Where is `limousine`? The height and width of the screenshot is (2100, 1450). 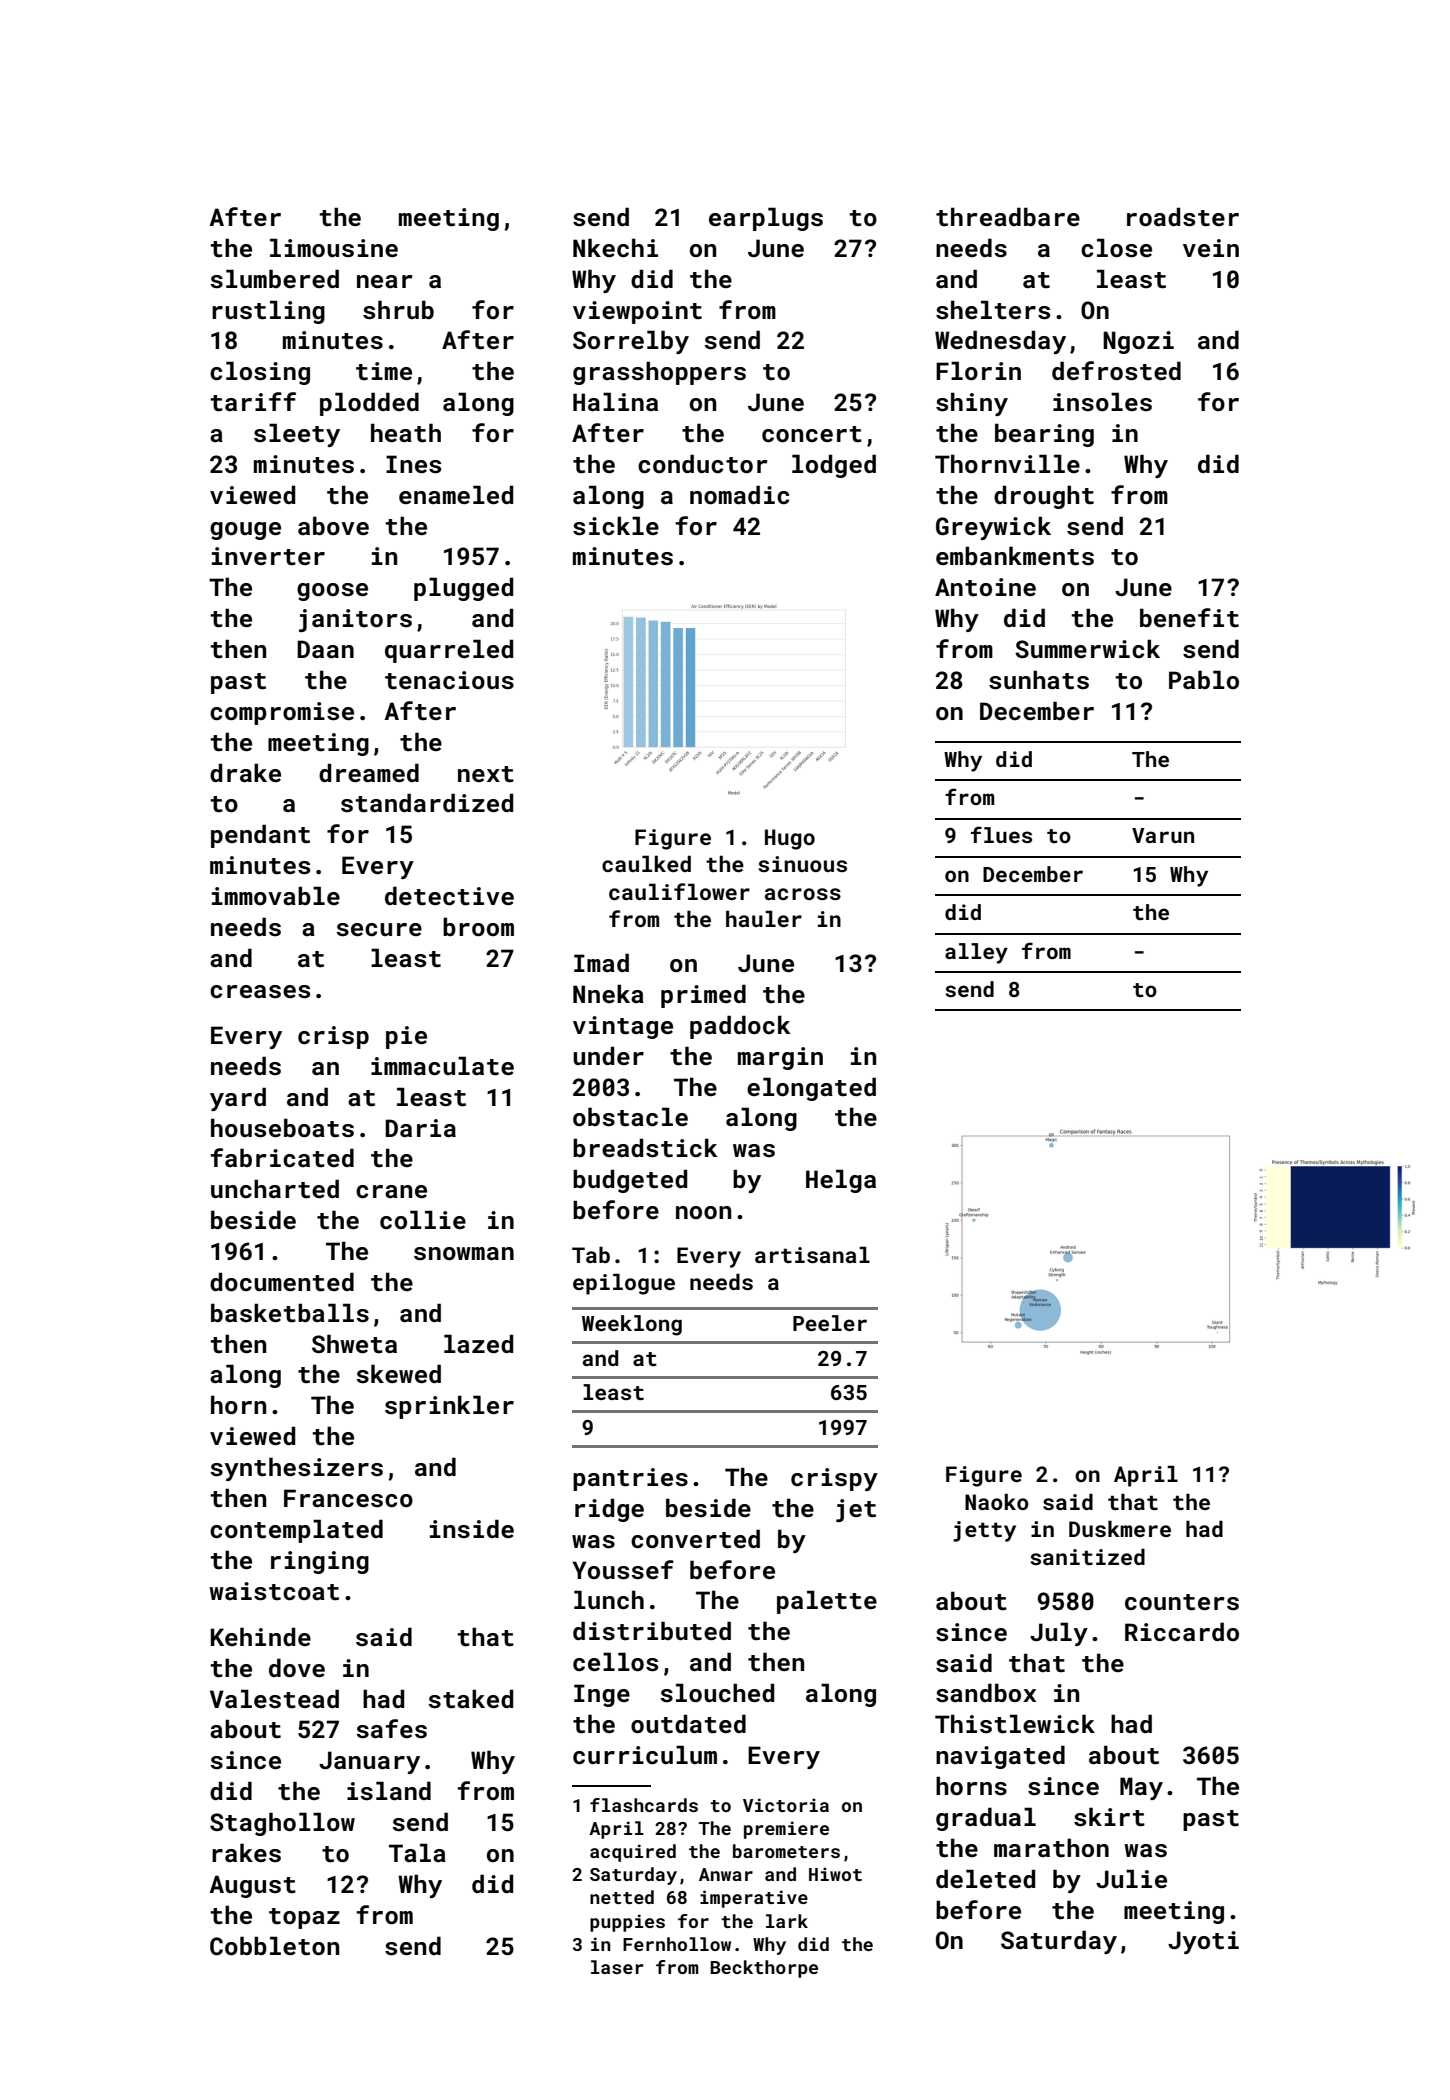 limousine is located at coordinates (334, 248).
